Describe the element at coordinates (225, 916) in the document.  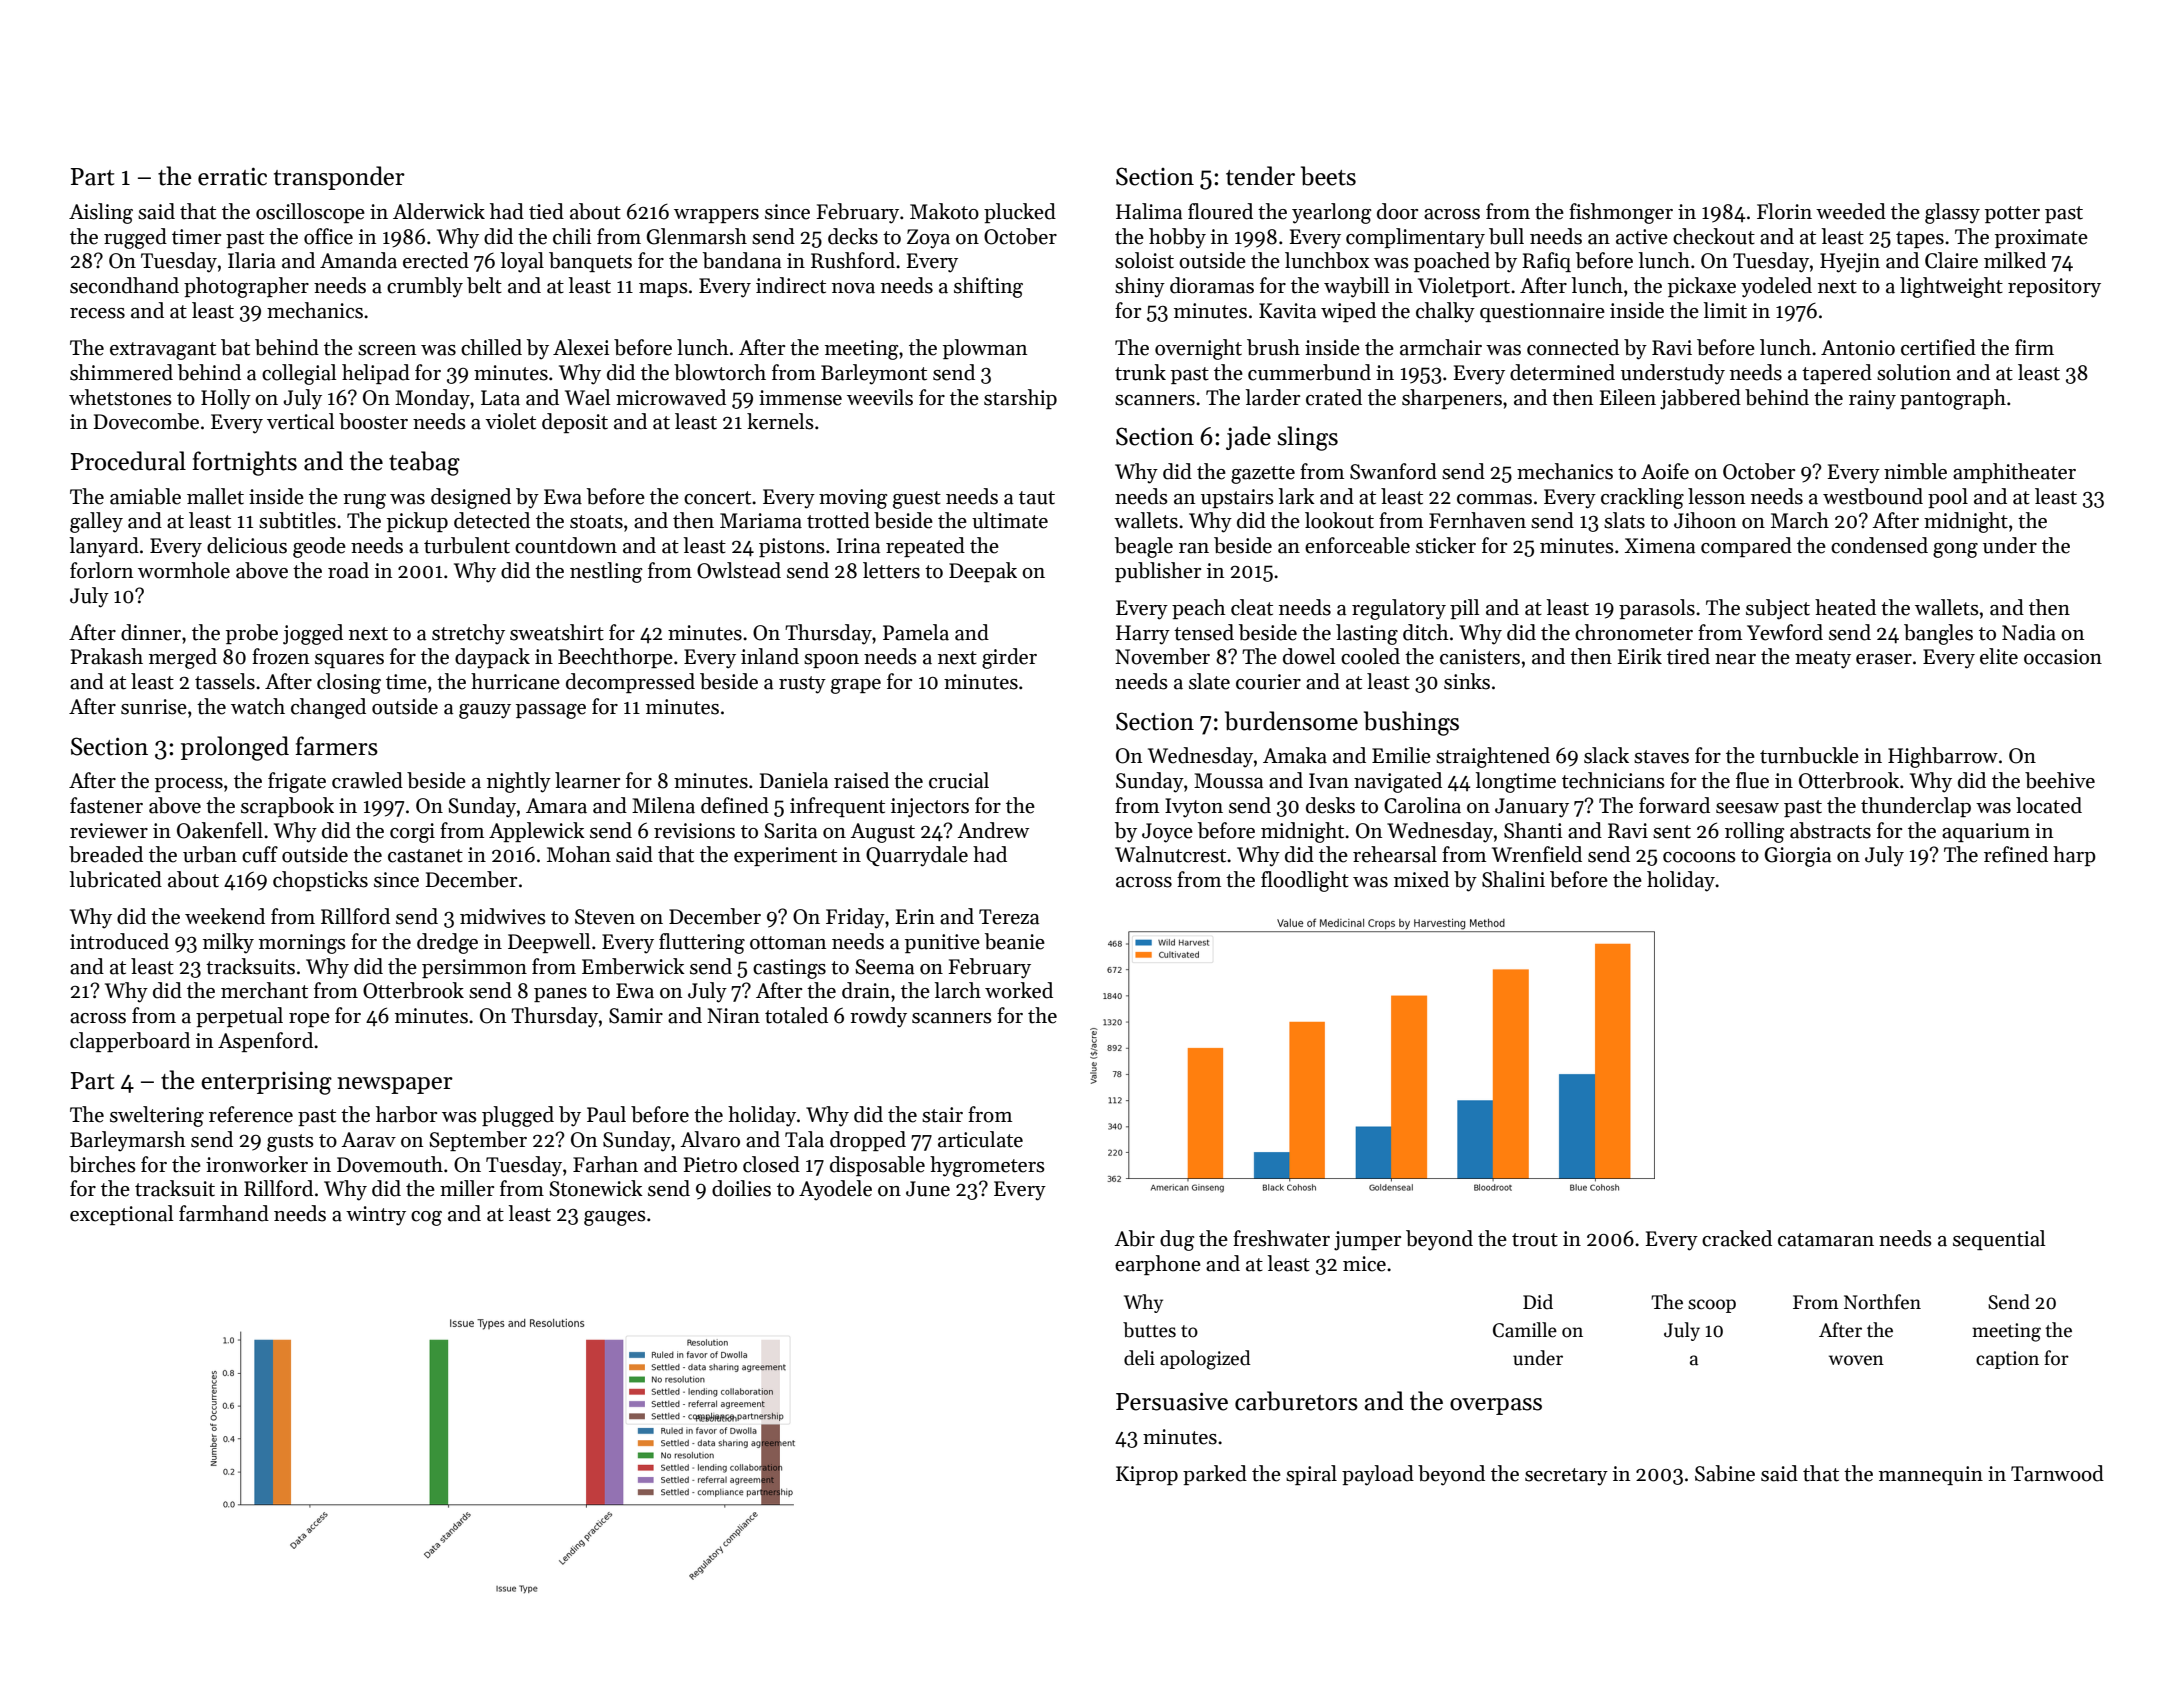
I see `weekend` at that location.
